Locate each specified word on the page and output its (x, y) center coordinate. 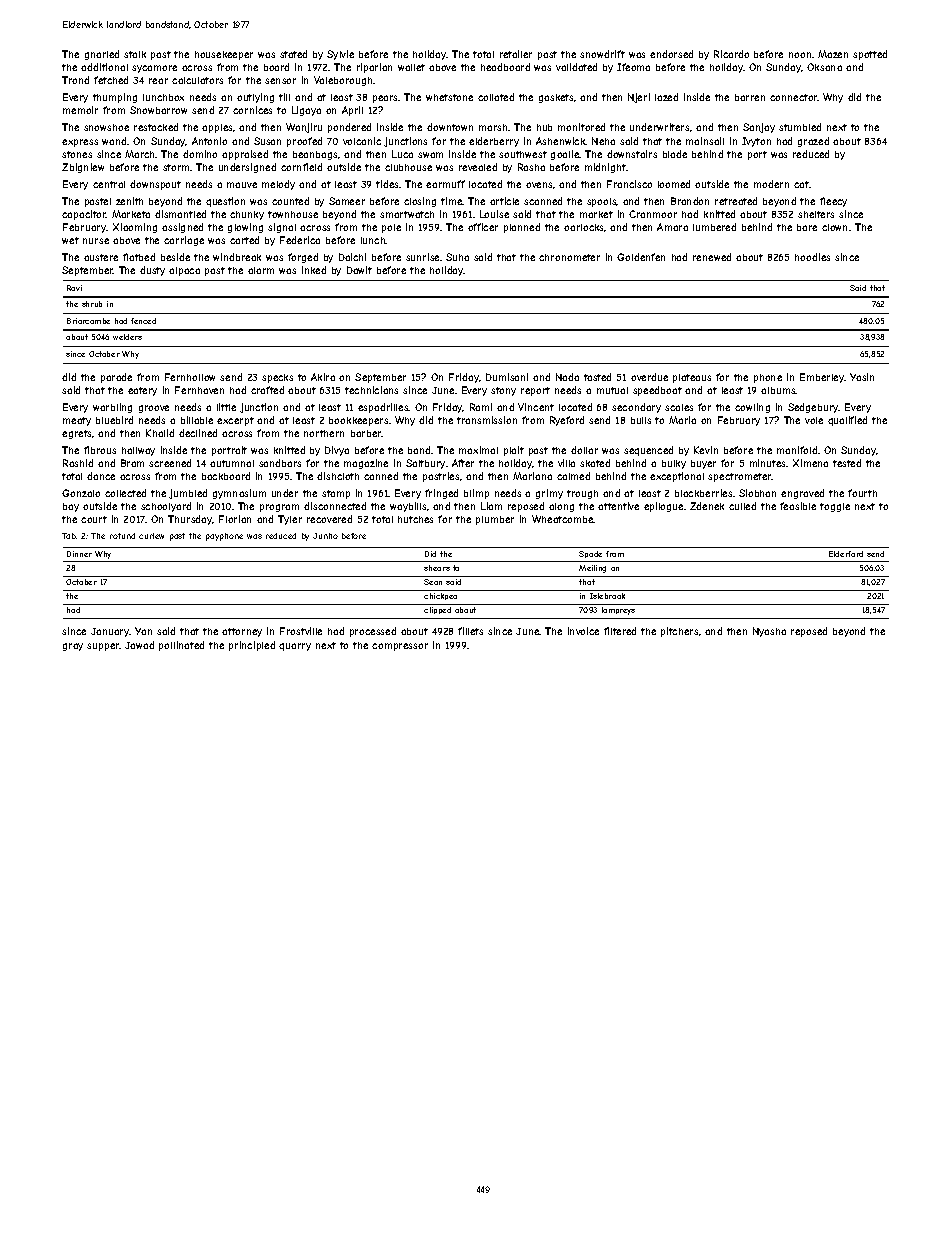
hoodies (812, 257)
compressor (400, 647)
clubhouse (408, 167)
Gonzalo (81, 493)
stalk (135, 54)
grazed (813, 142)
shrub (92, 304)
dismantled (180, 214)
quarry (295, 647)
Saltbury (425, 464)
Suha (457, 257)
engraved (802, 494)
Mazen (833, 54)
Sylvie (340, 55)
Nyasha (769, 632)
